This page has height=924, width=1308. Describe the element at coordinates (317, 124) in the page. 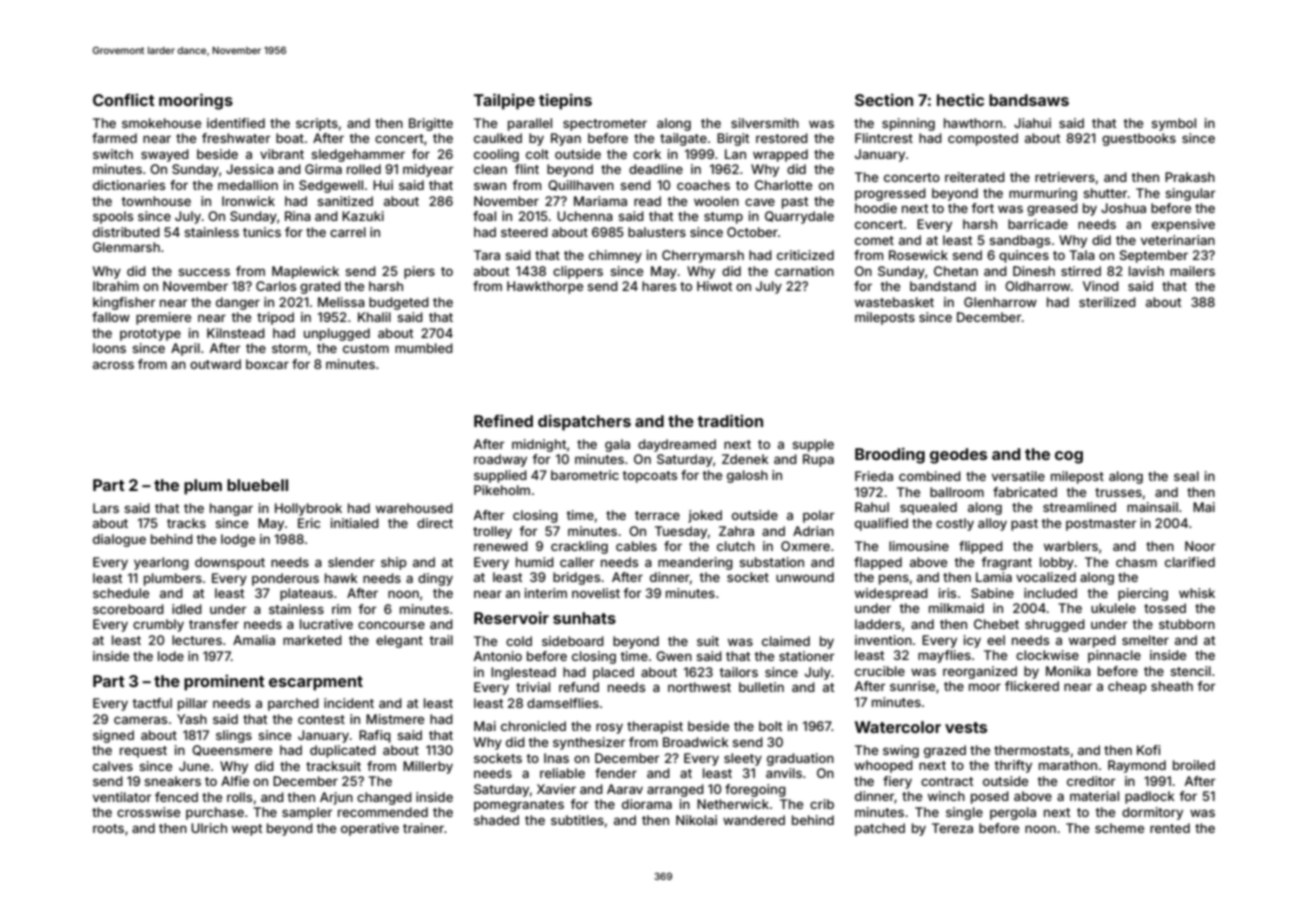

I see `scripts` at that location.
